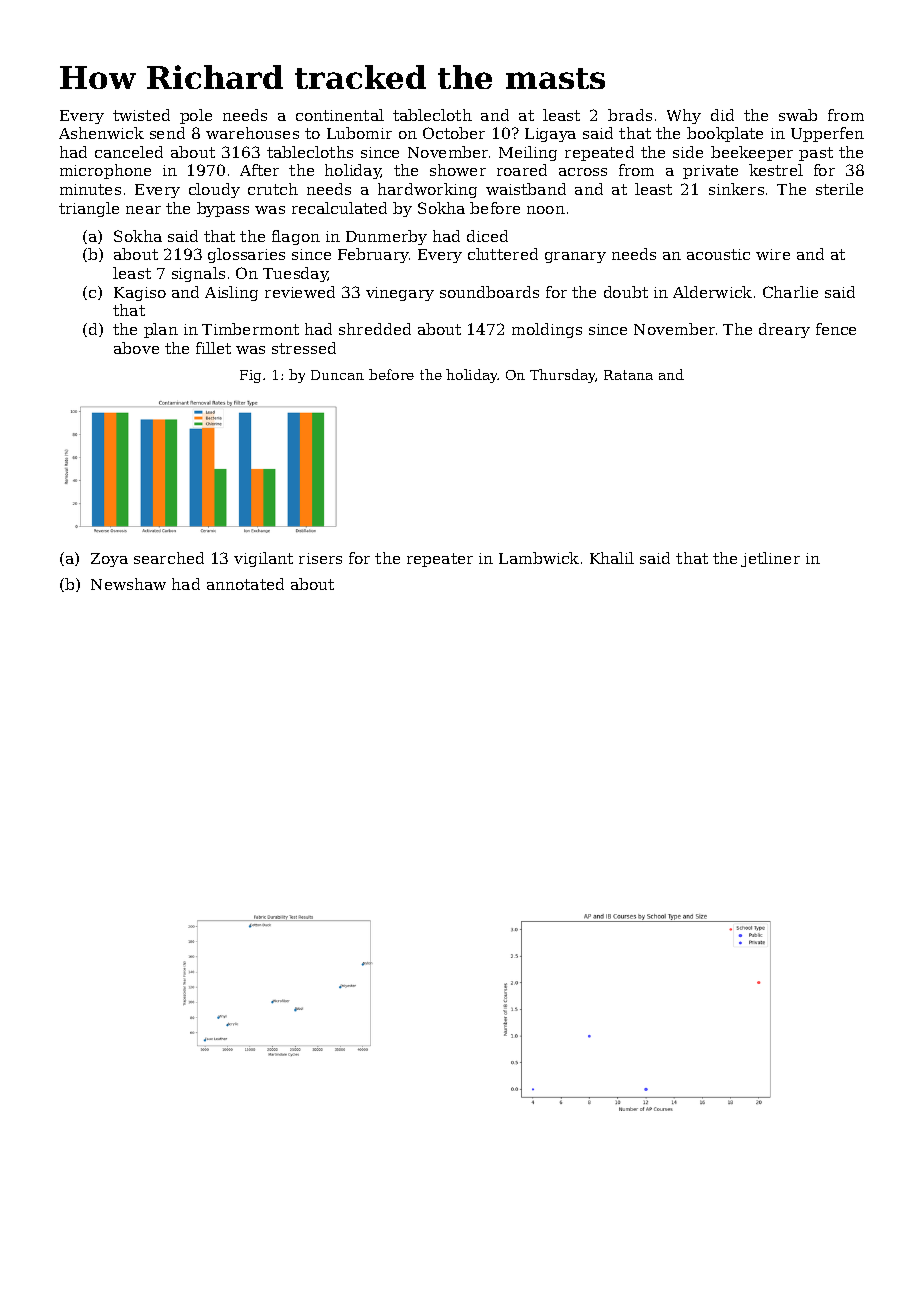  I want to click on Dunmerby, so click(386, 237).
